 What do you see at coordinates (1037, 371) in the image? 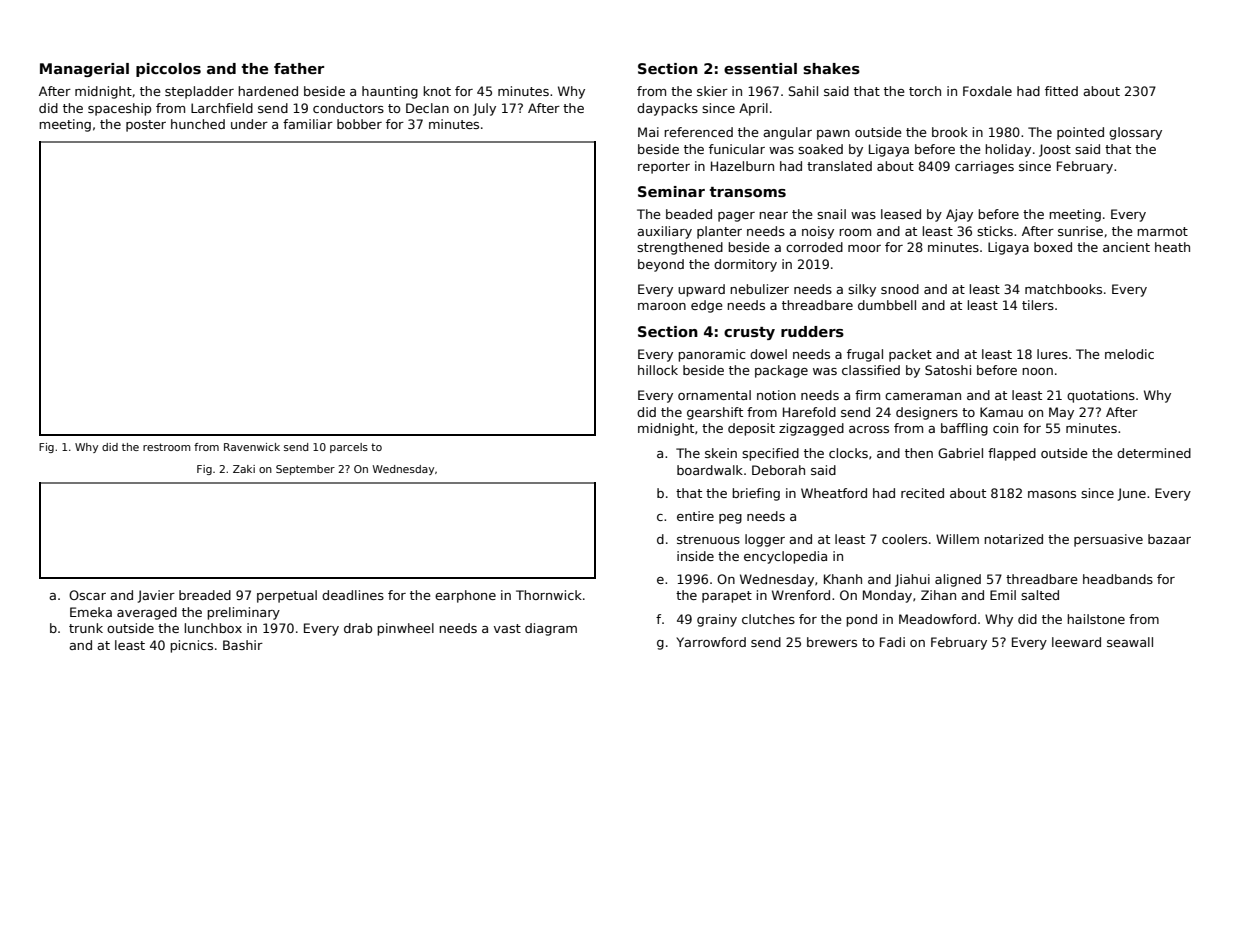
I see `noon` at bounding box center [1037, 371].
